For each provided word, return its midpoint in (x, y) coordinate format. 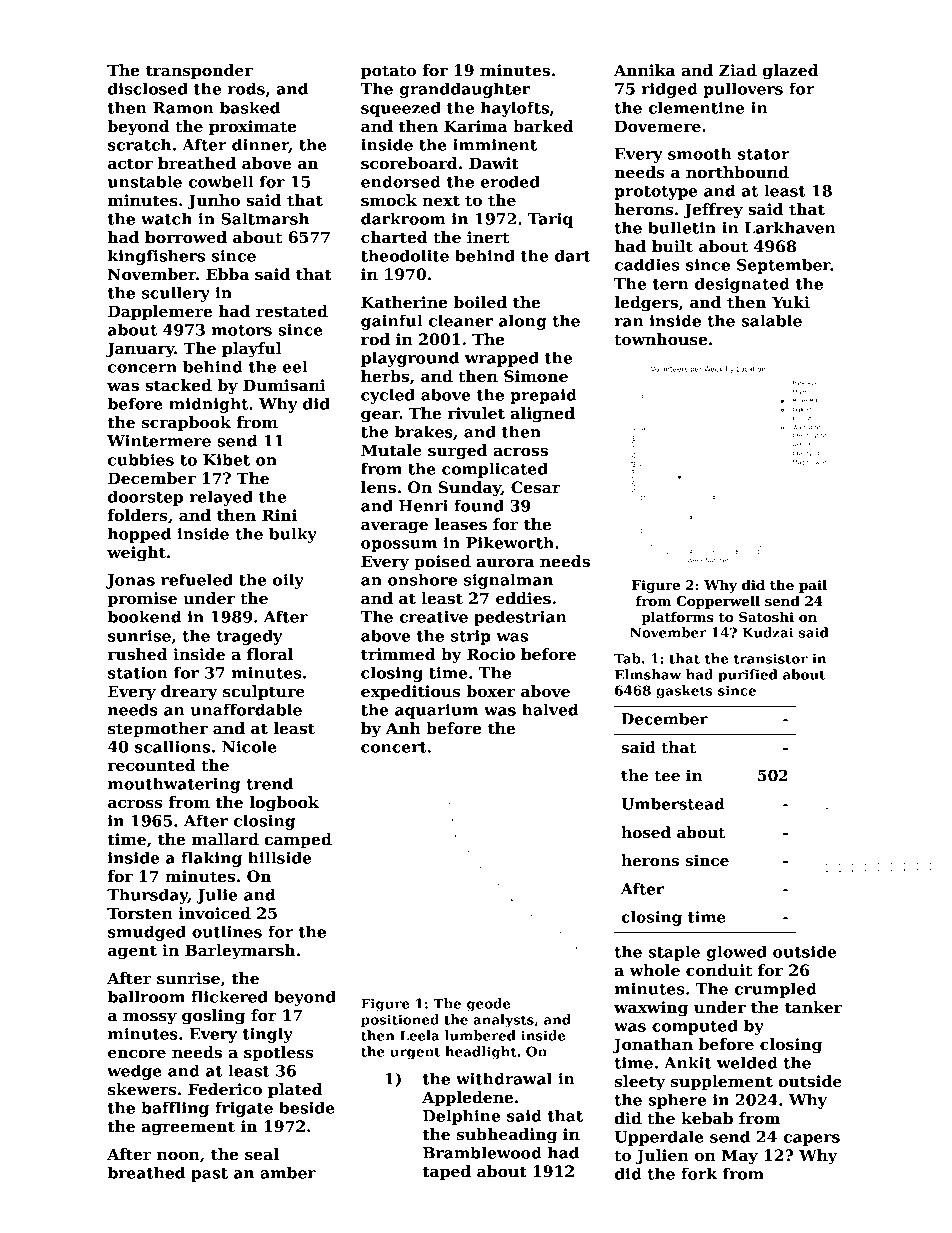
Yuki (791, 302)
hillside (280, 857)
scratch (139, 144)
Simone (536, 376)
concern (142, 368)
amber (288, 1172)
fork (699, 1173)
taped (446, 1172)
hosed (646, 832)
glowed (736, 953)
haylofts (515, 109)
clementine (696, 107)
